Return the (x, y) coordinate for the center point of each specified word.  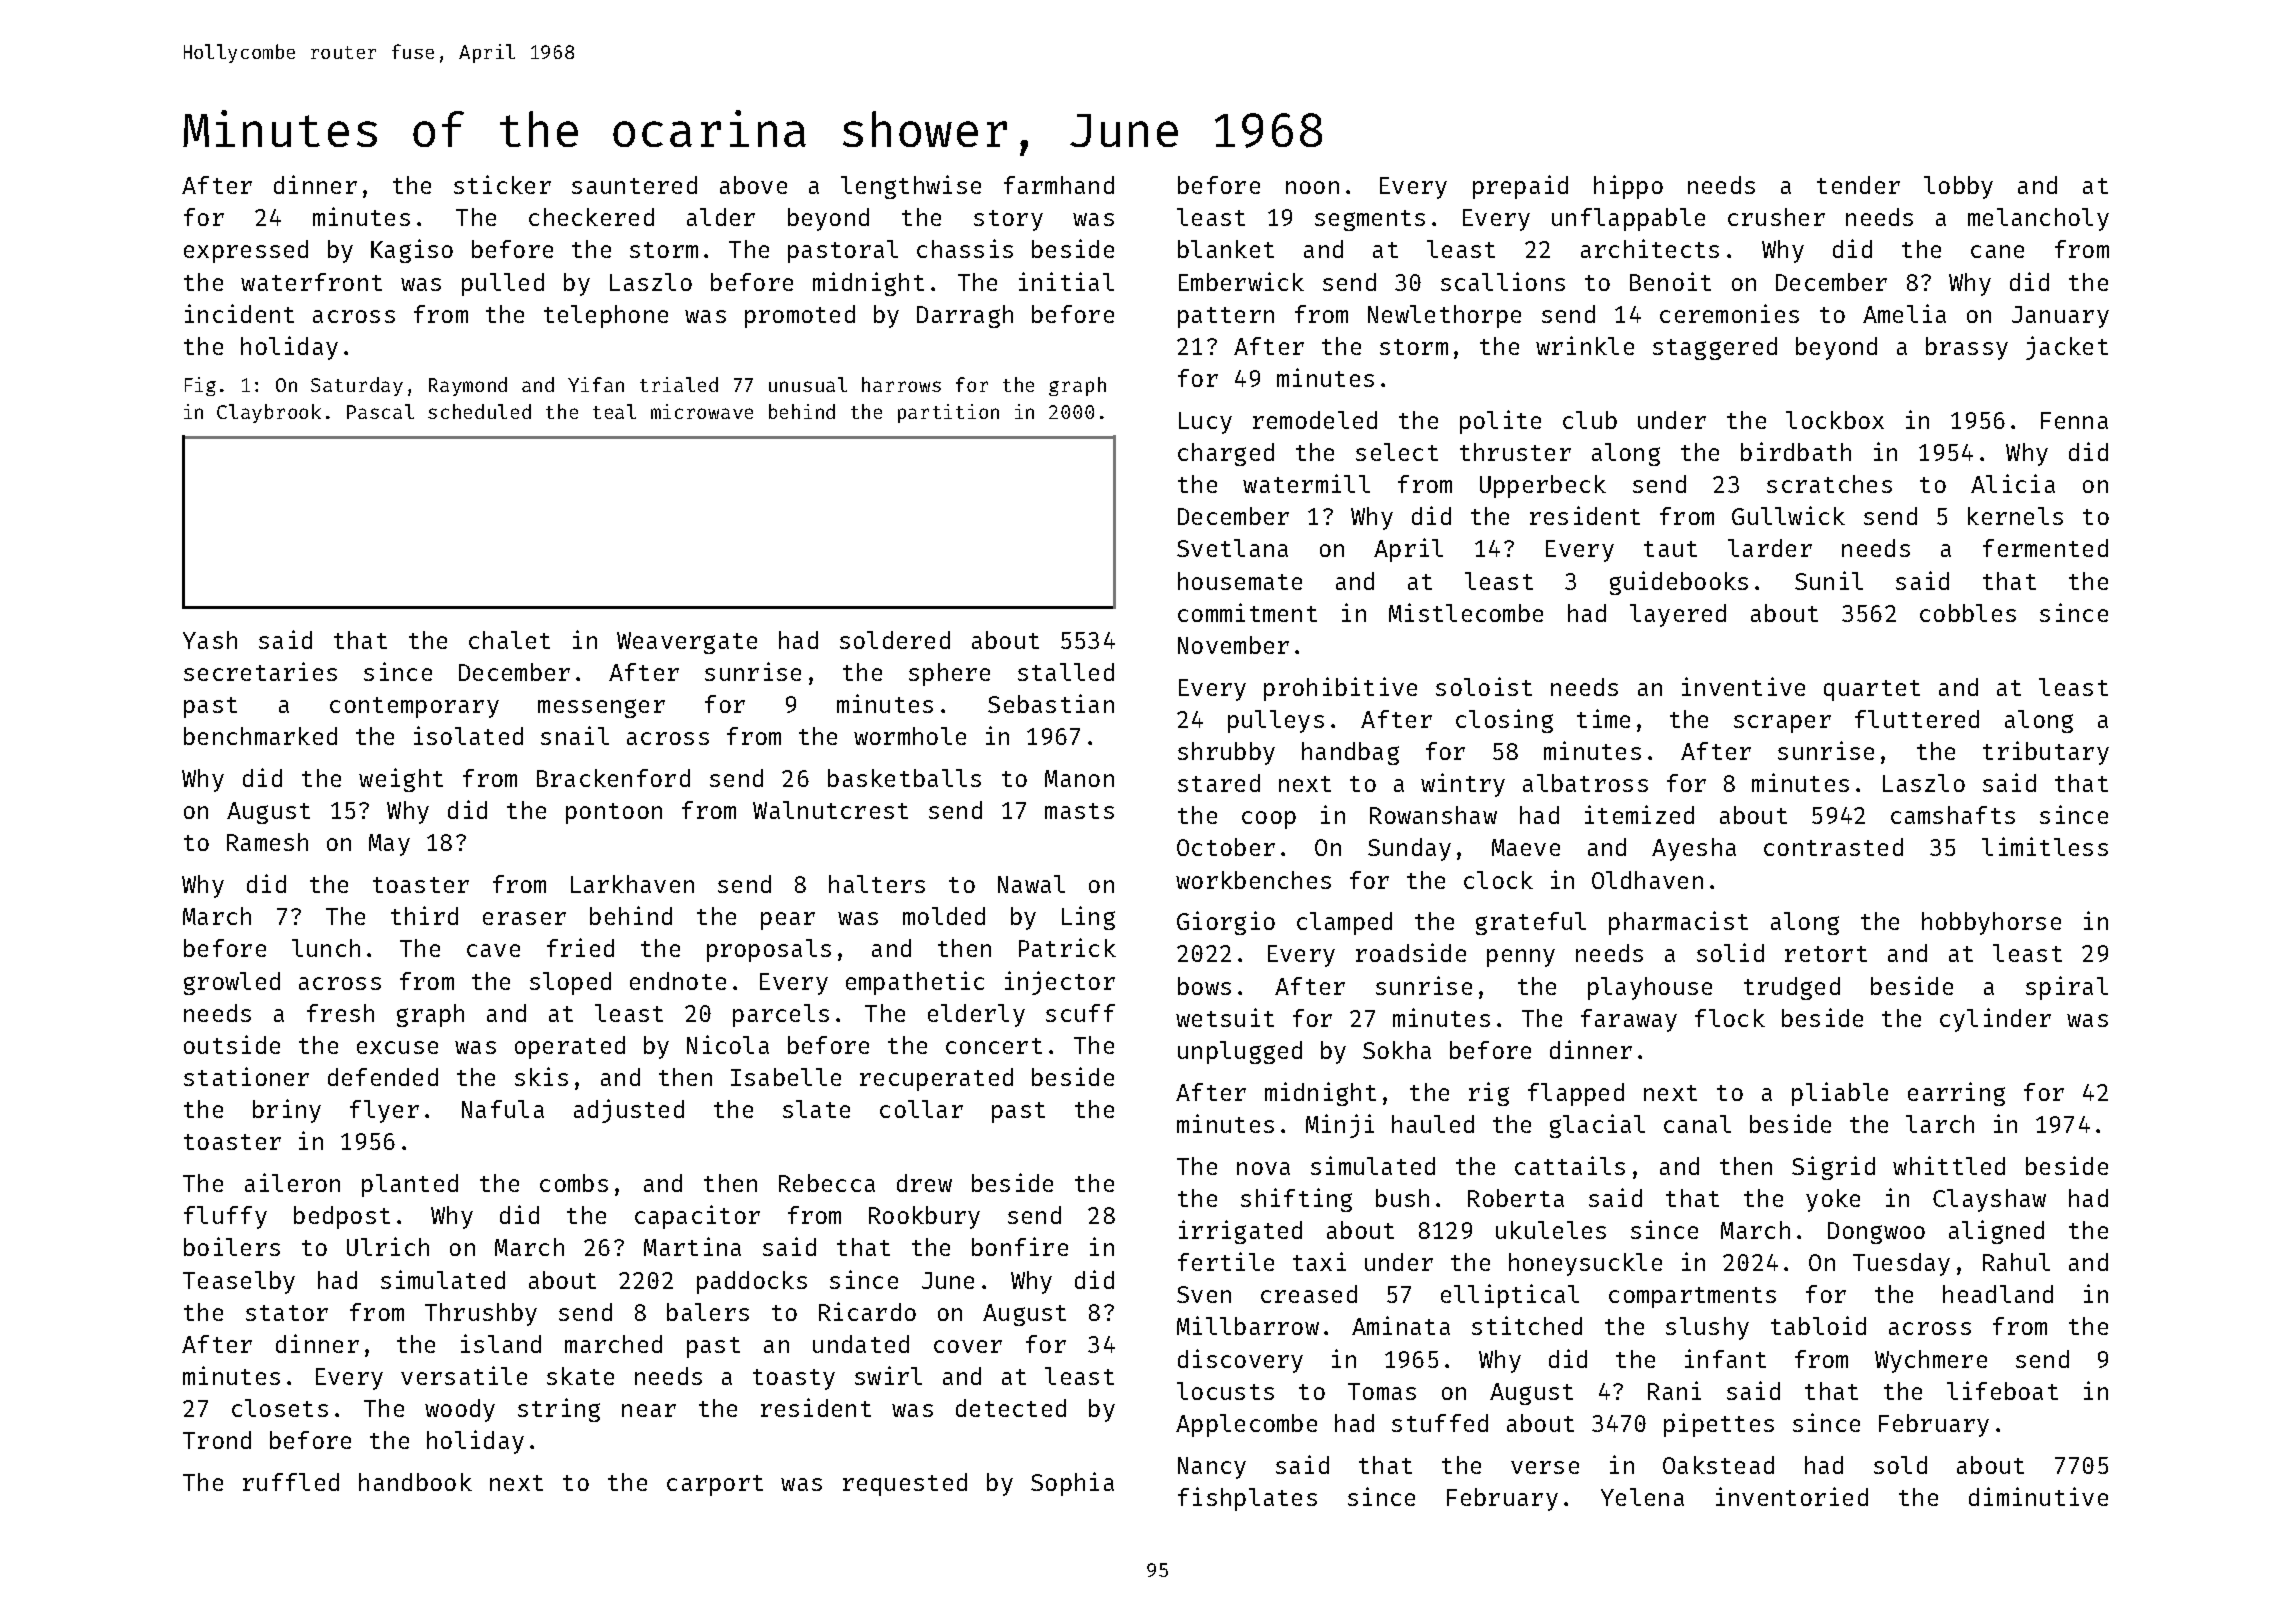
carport (715, 1485)
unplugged (1240, 1052)
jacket (2067, 348)
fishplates (1247, 1499)
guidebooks (1679, 583)
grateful (1531, 923)
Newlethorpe (1444, 316)
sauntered (634, 185)
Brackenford (613, 778)
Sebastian (1051, 703)
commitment (1247, 612)
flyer (384, 1111)
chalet (509, 640)
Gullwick (1788, 515)
